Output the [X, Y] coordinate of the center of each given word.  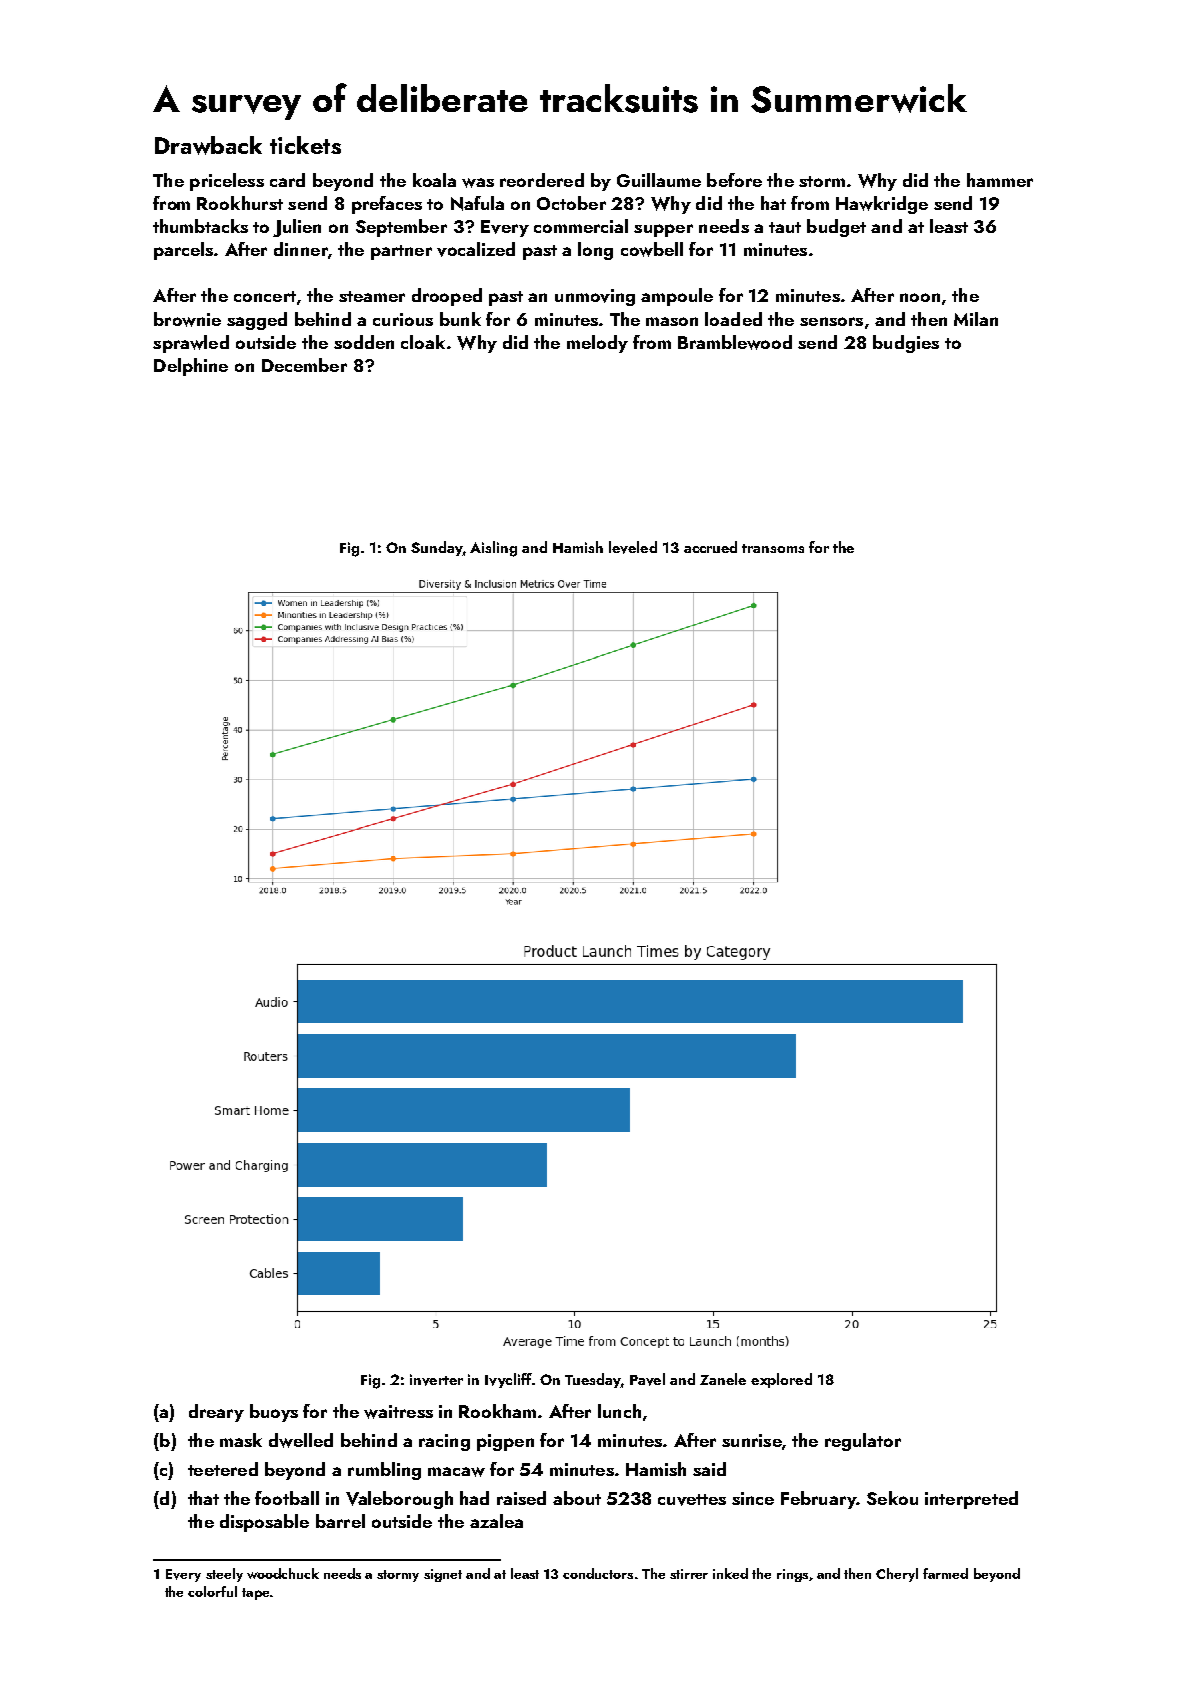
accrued [710, 547]
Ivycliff [508, 1380]
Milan [976, 319]
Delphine [191, 367]
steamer [372, 296]
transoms [773, 548]
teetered [223, 1469]
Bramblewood [735, 342]
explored [781, 1380]
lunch [619, 1411]
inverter [436, 1380]
